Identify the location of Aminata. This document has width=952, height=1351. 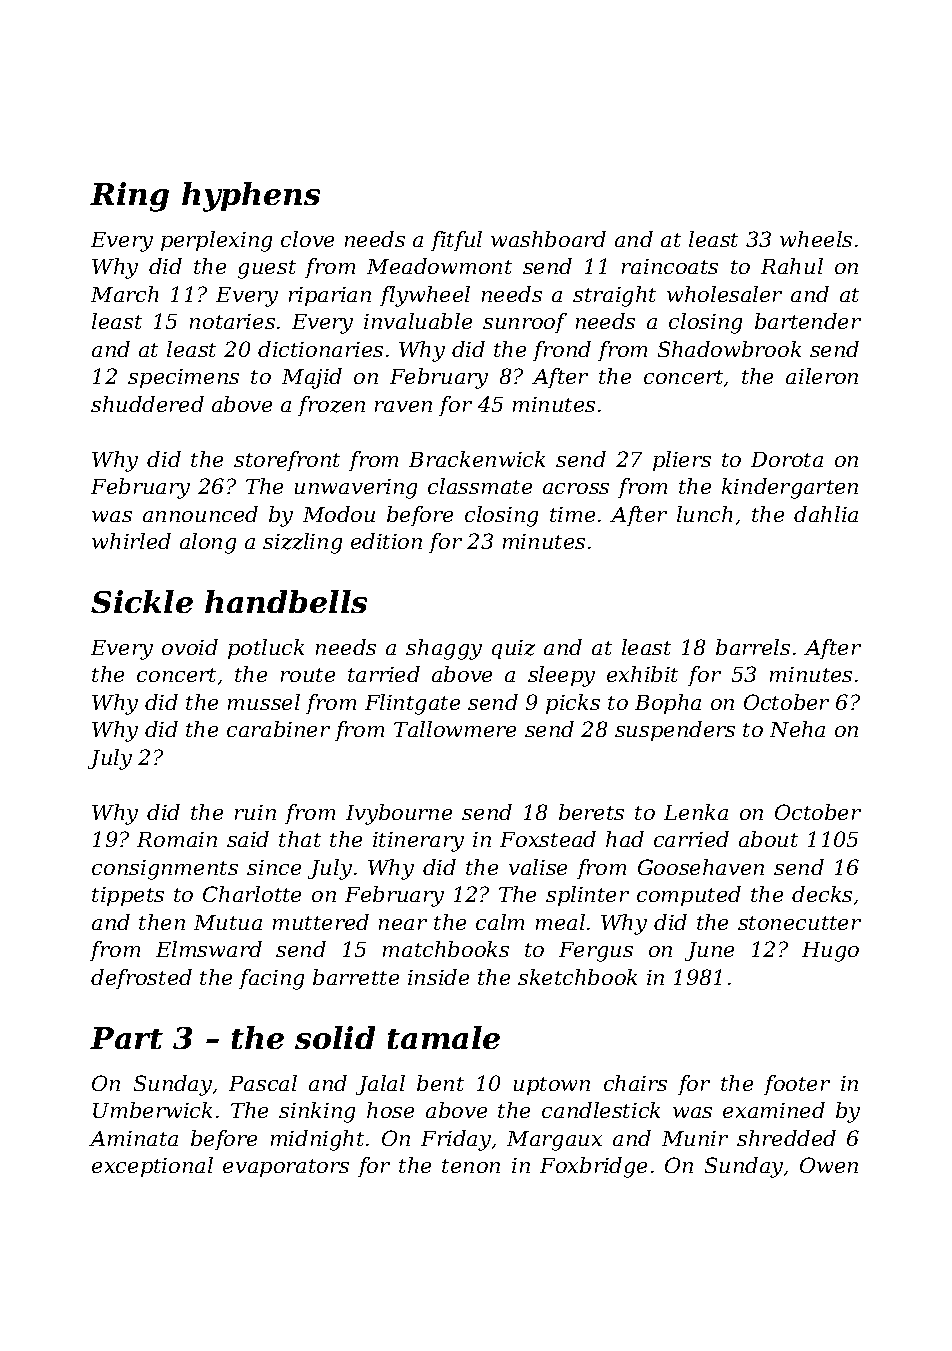
(133, 1138).
